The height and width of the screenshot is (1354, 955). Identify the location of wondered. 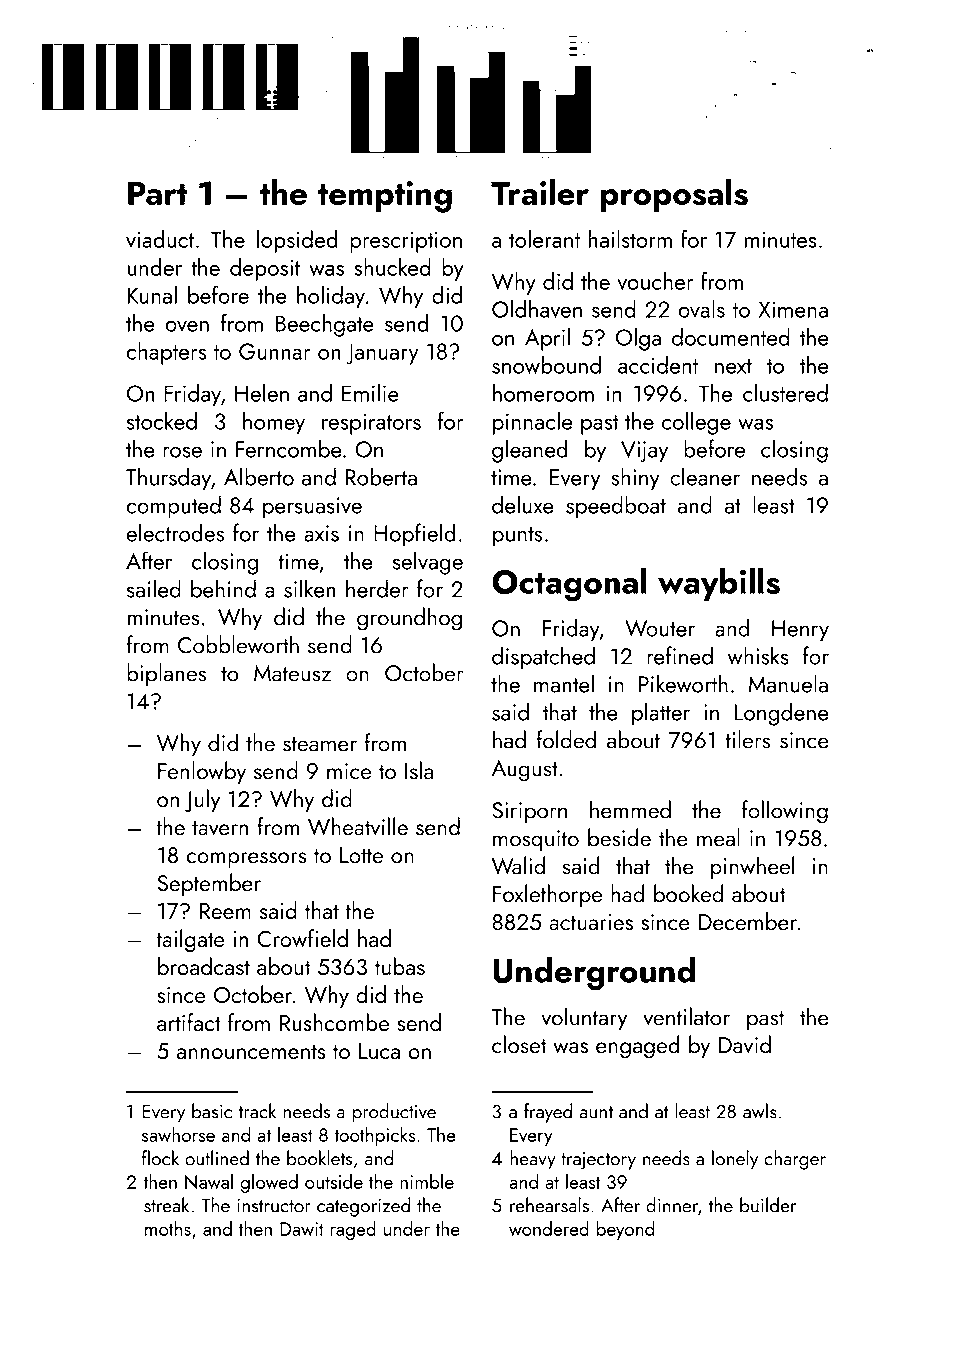
(549, 1228).
